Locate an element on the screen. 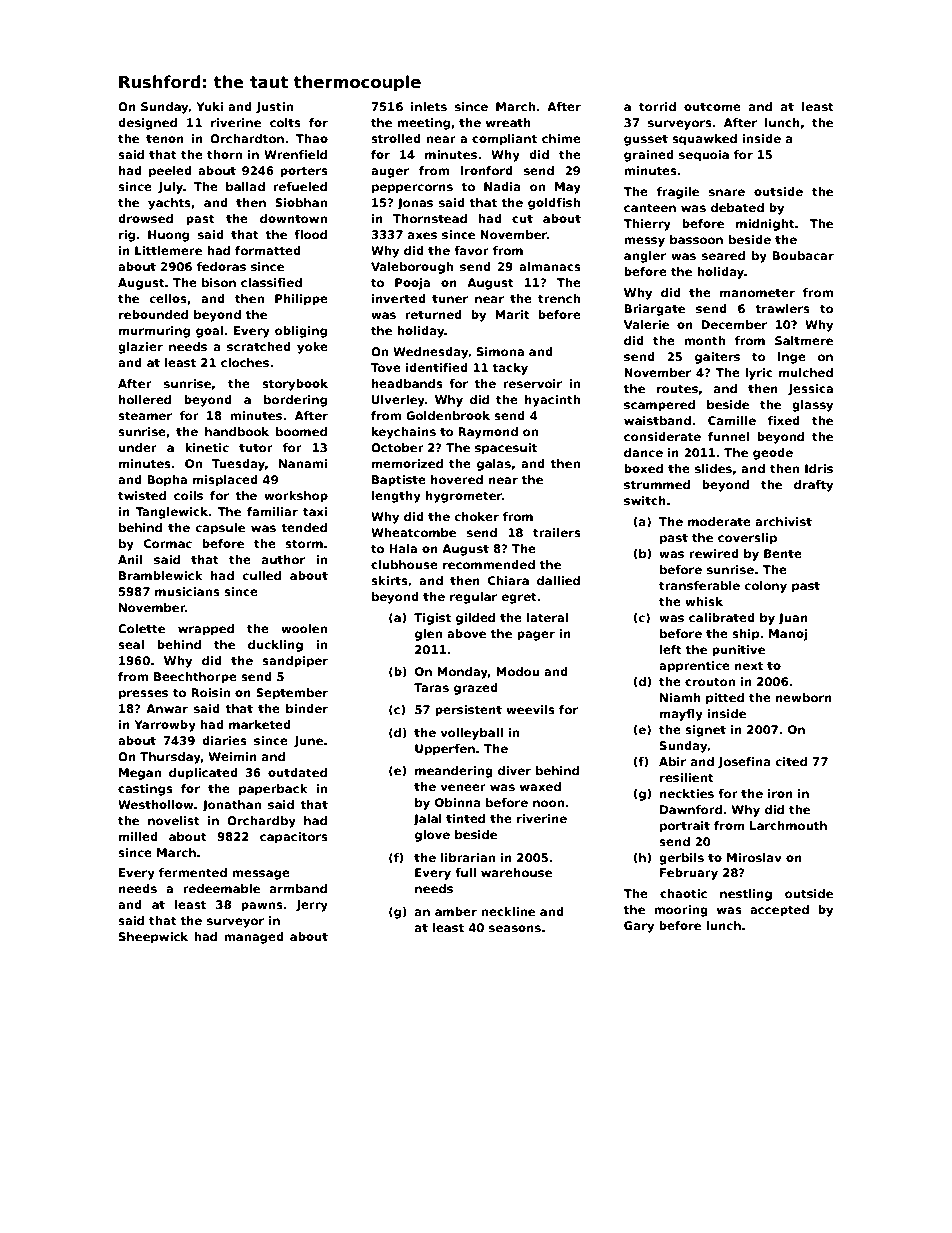 Image resolution: width=952 pixels, height=1233 pixels. chime is located at coordinates (561, 138).
